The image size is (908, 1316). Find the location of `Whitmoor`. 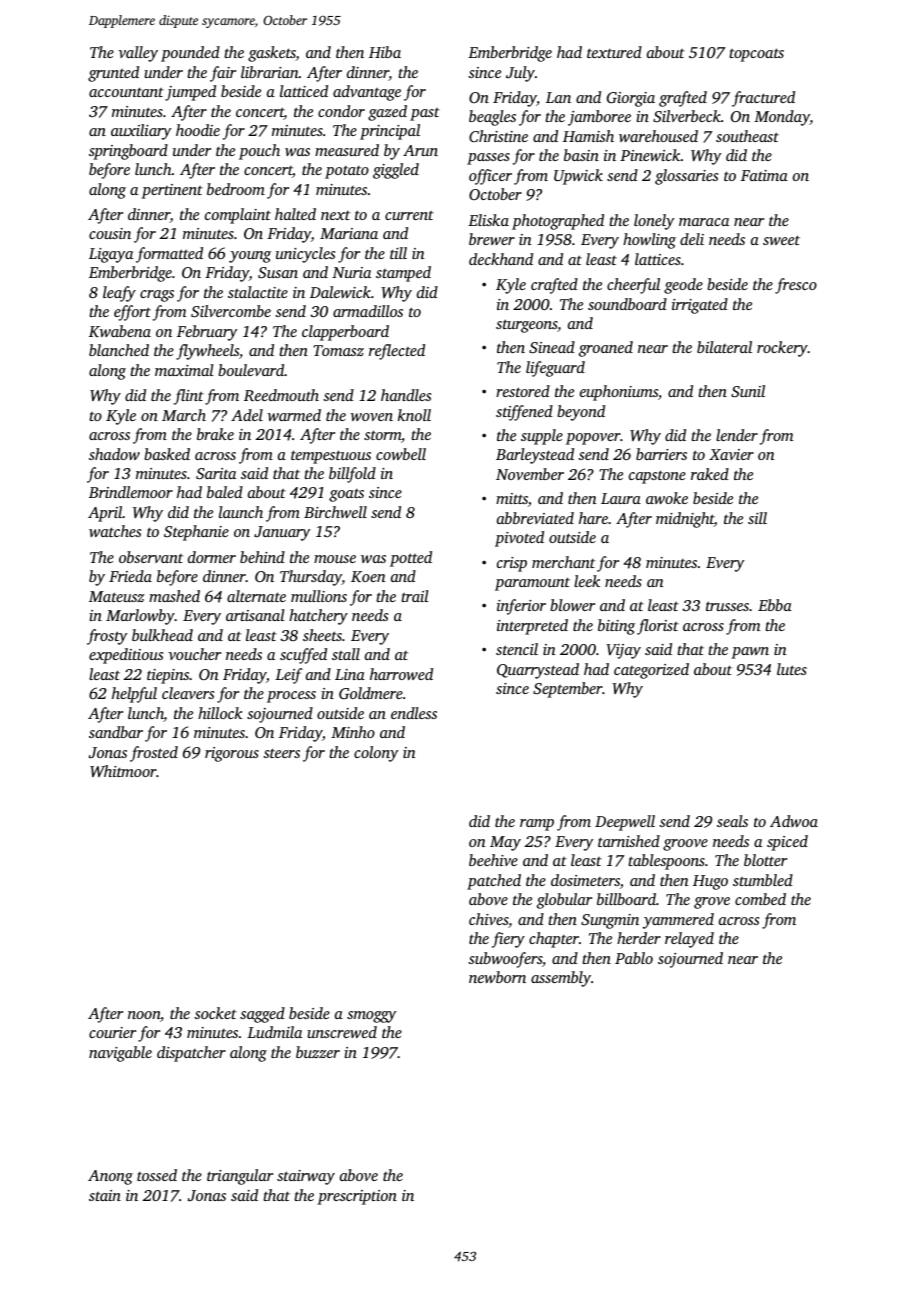

Whitmoor is located at coordinates (123, 771).
